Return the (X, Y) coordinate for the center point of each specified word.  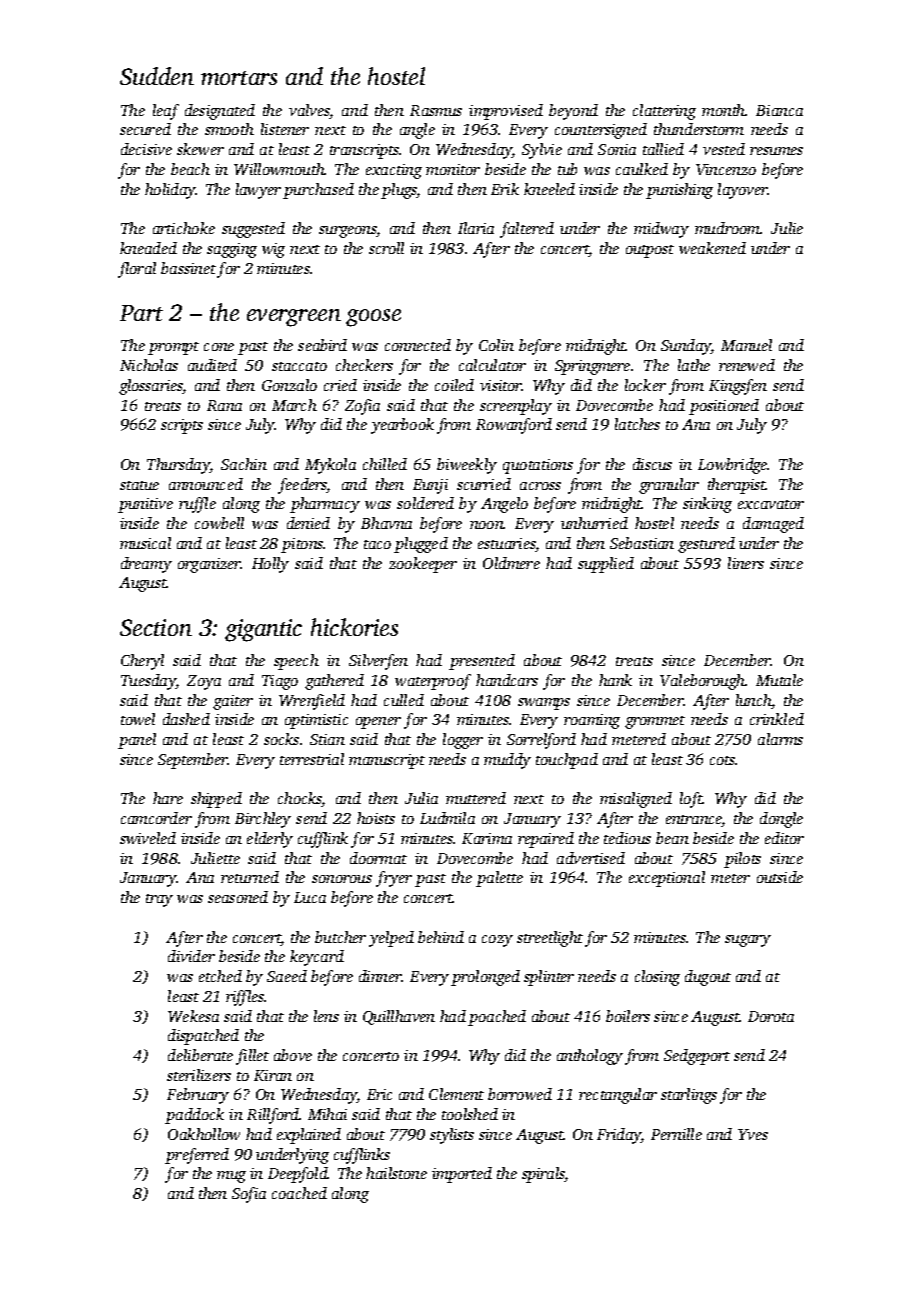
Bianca (779, 110)
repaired (546, 840)
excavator (771, 504)
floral (137, 270)
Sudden (157, 76)
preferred (197, 1156)
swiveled (148, 838)
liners (746, 563)
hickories (354, 627)
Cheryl (142, 662)
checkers (364, 365)
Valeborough (702, 682)
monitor (453, 169)
